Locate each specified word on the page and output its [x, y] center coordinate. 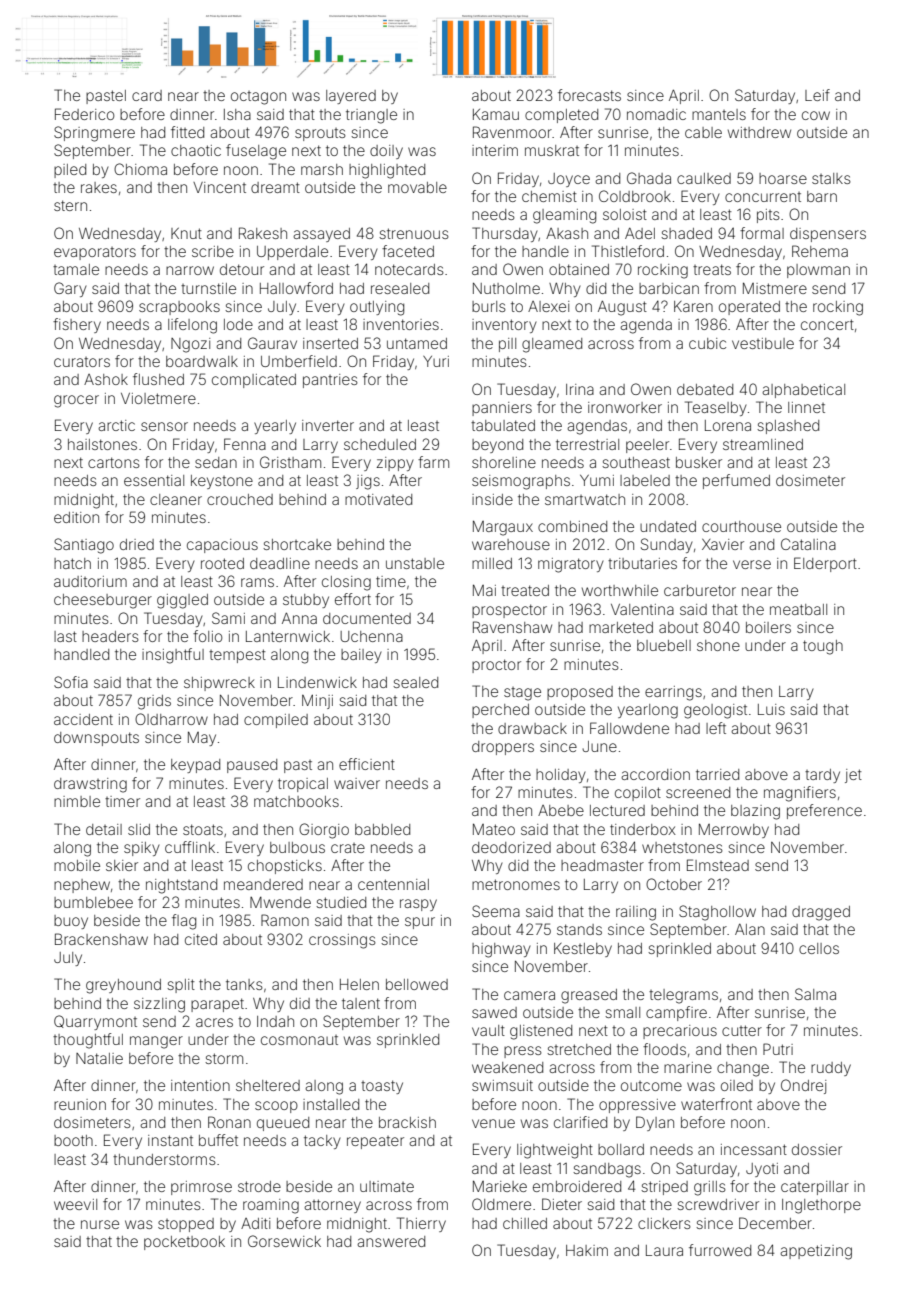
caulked [704, 178]
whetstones [682, 847]
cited [201, 939]
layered [351, 97]
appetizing [816, 1252]
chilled [525, 1223]
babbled [382, 829]
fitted [187, 132]
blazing [755, 812]
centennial [393, 884]
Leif [817, 95]
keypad [195, 766]
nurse [100, 1224]
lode [238, 324]
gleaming [564, 216]
